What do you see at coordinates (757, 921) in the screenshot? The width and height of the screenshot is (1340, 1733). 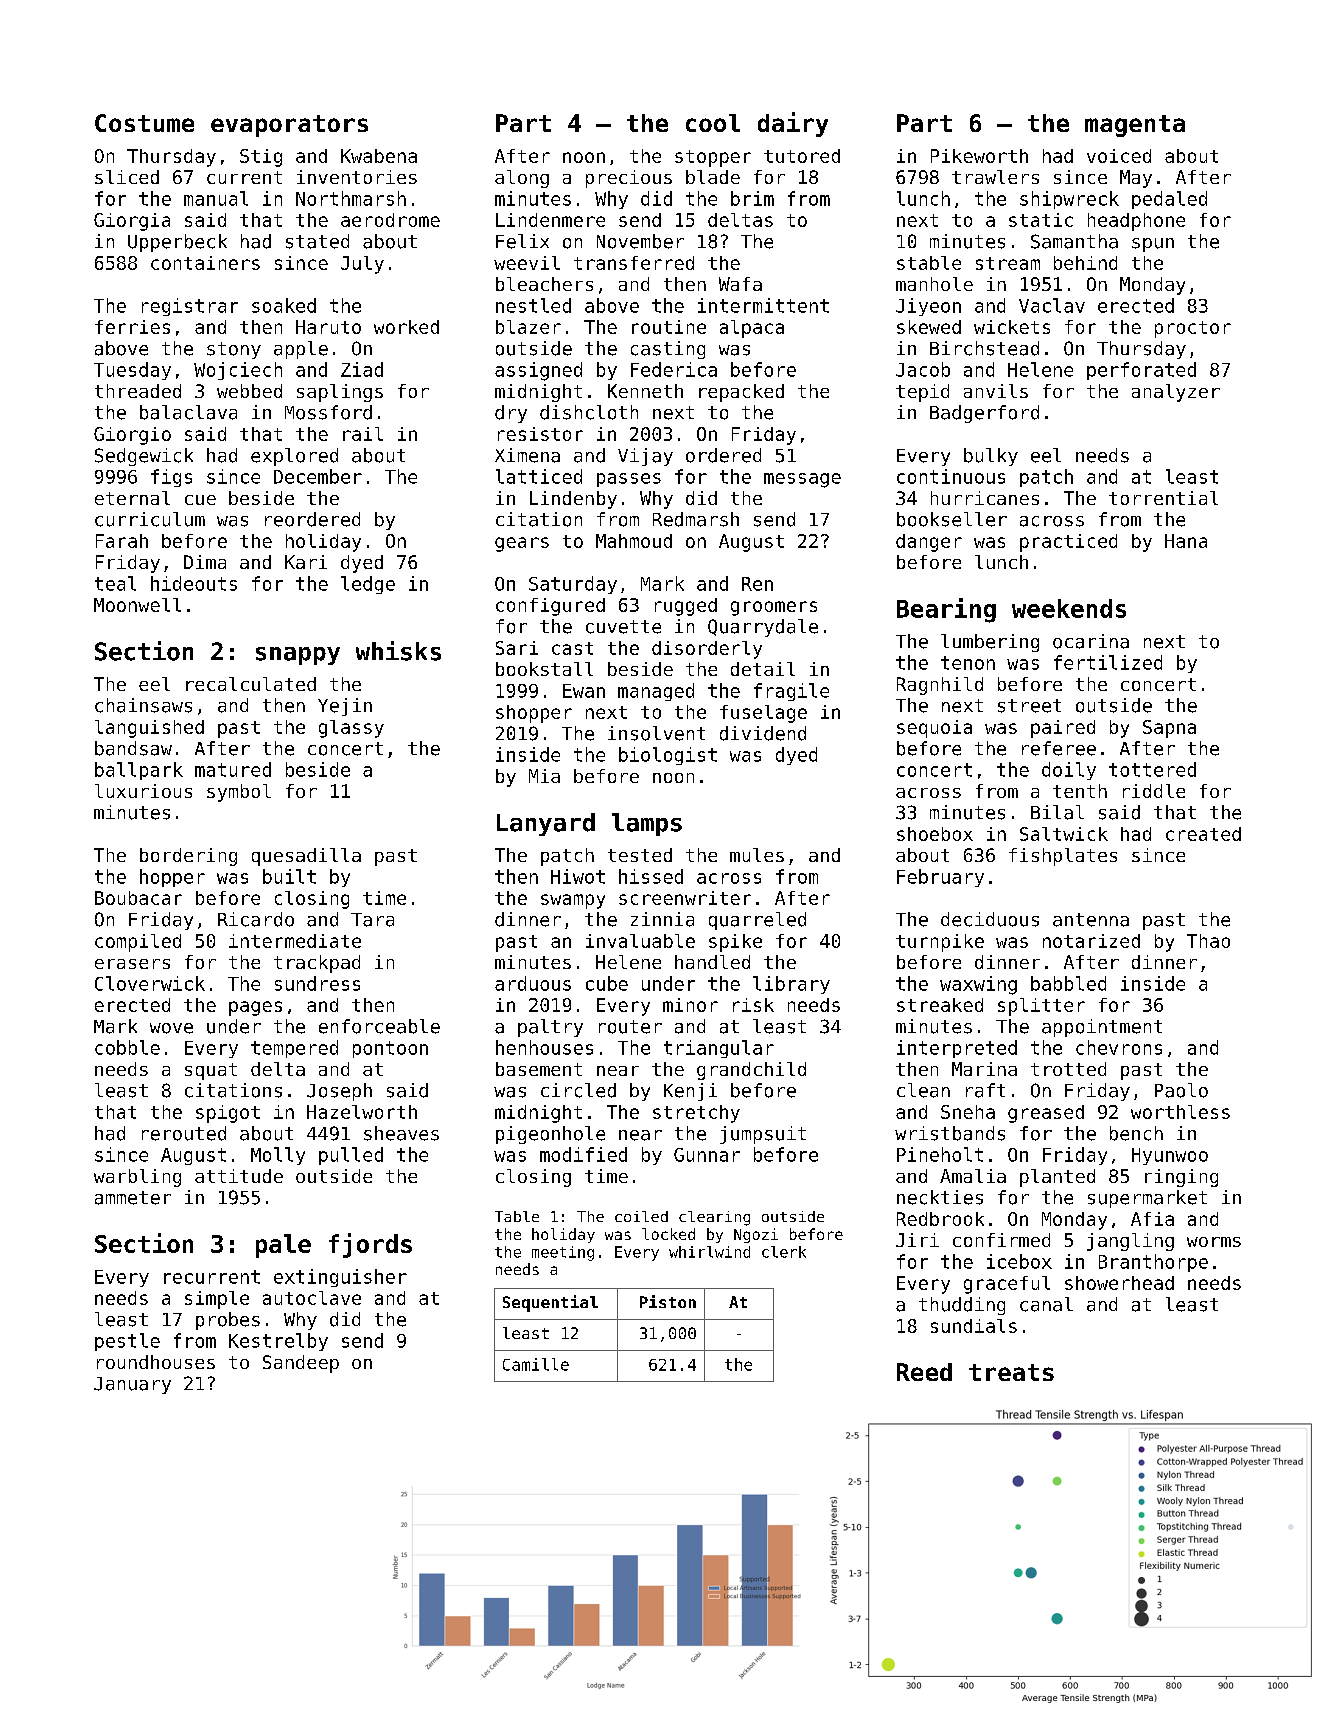 I see `quarreled` at bounding box center [757, 921].
